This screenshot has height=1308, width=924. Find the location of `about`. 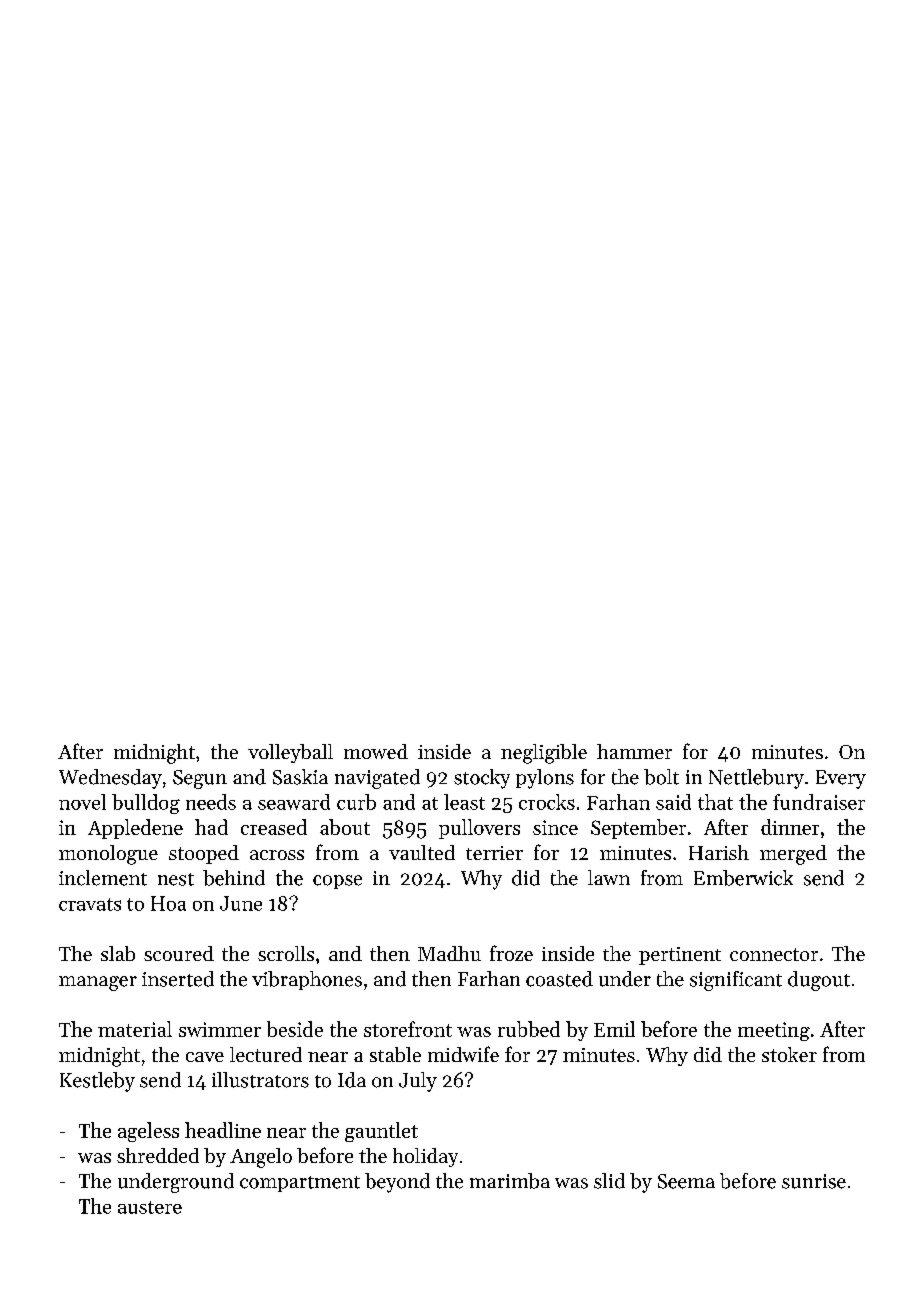

about is located at coordinates (345, 827).
